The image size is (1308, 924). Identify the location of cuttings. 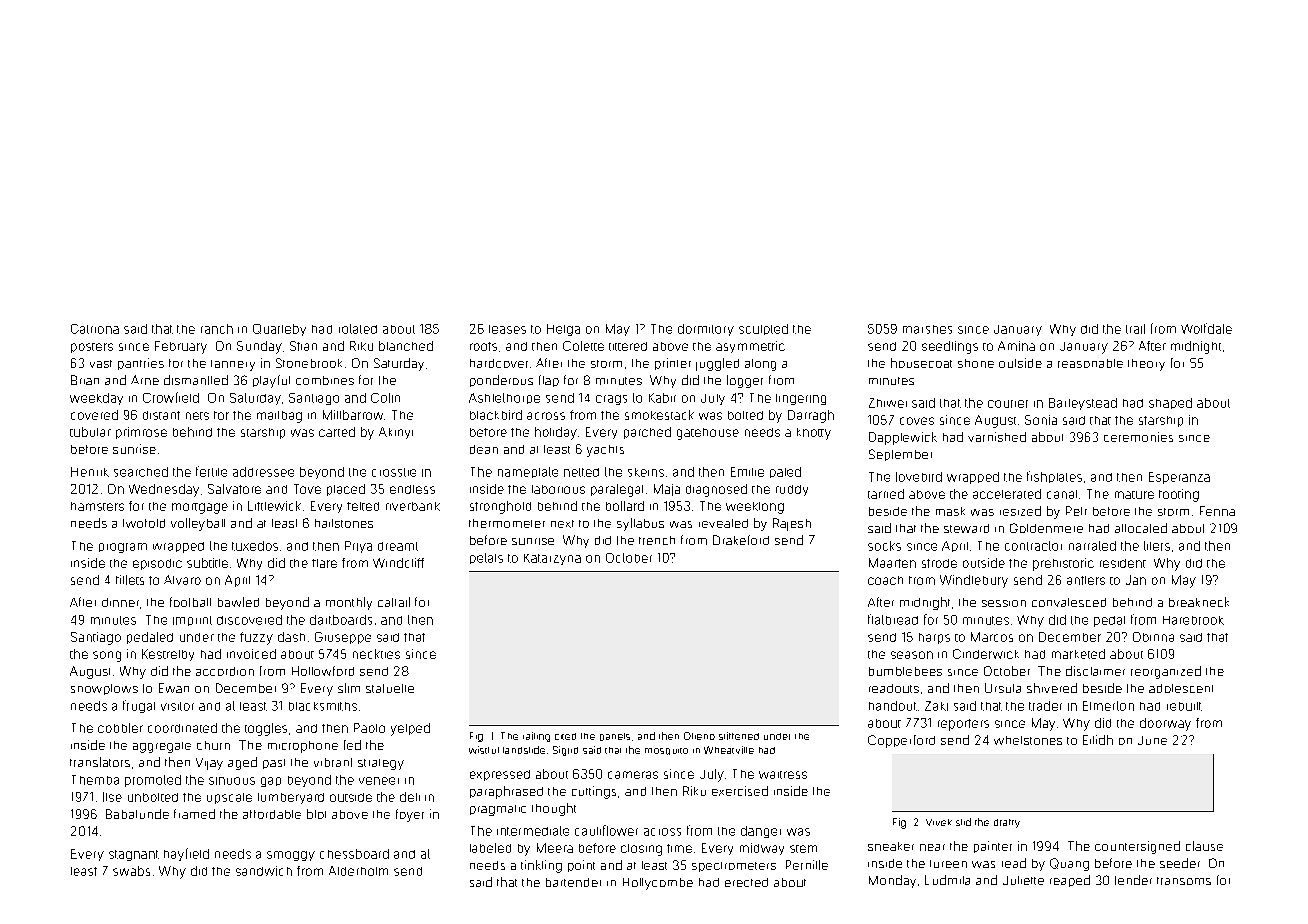
(594, 792).
